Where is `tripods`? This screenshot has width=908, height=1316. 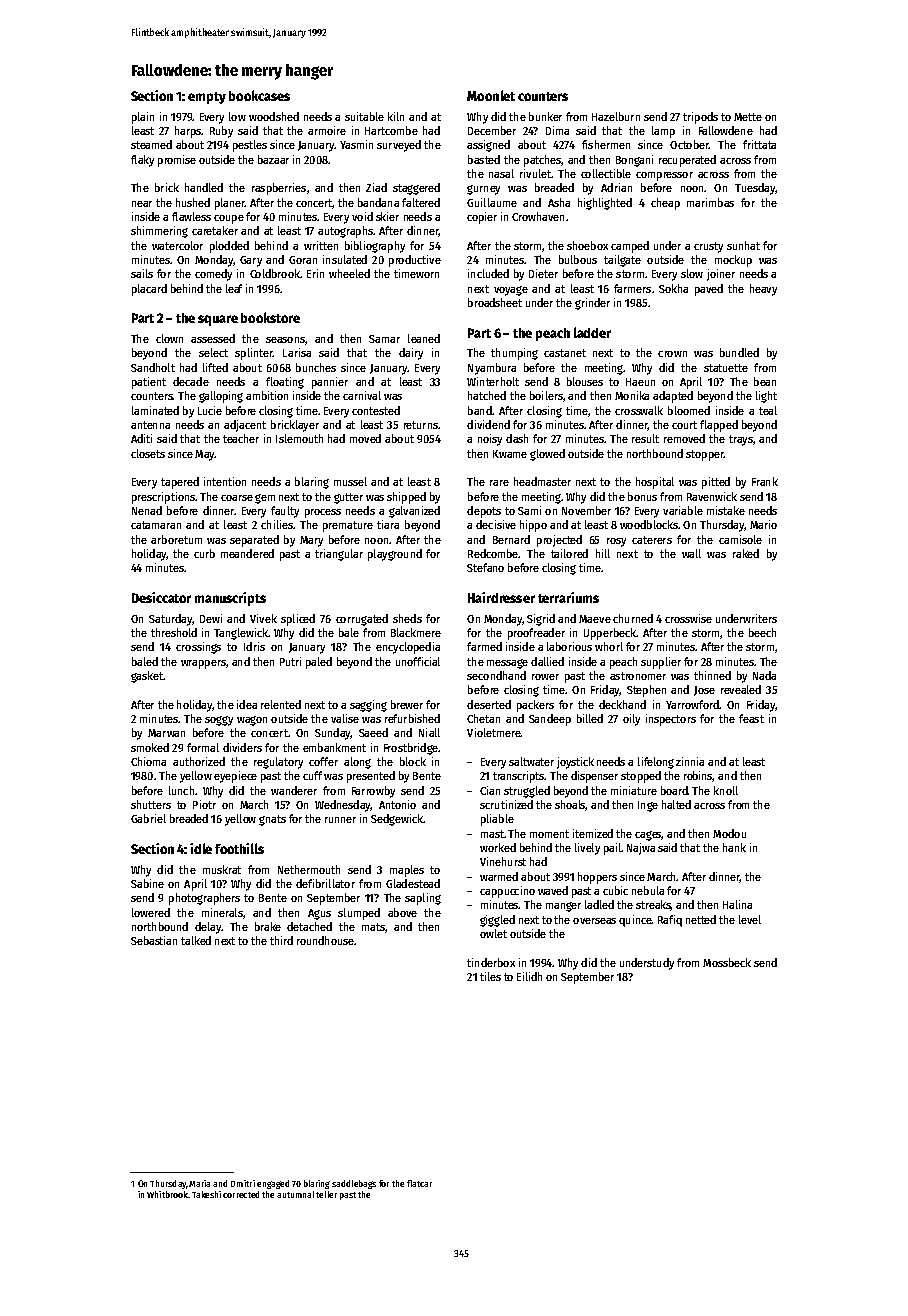 tripods is located at coordinates (700, 118).
